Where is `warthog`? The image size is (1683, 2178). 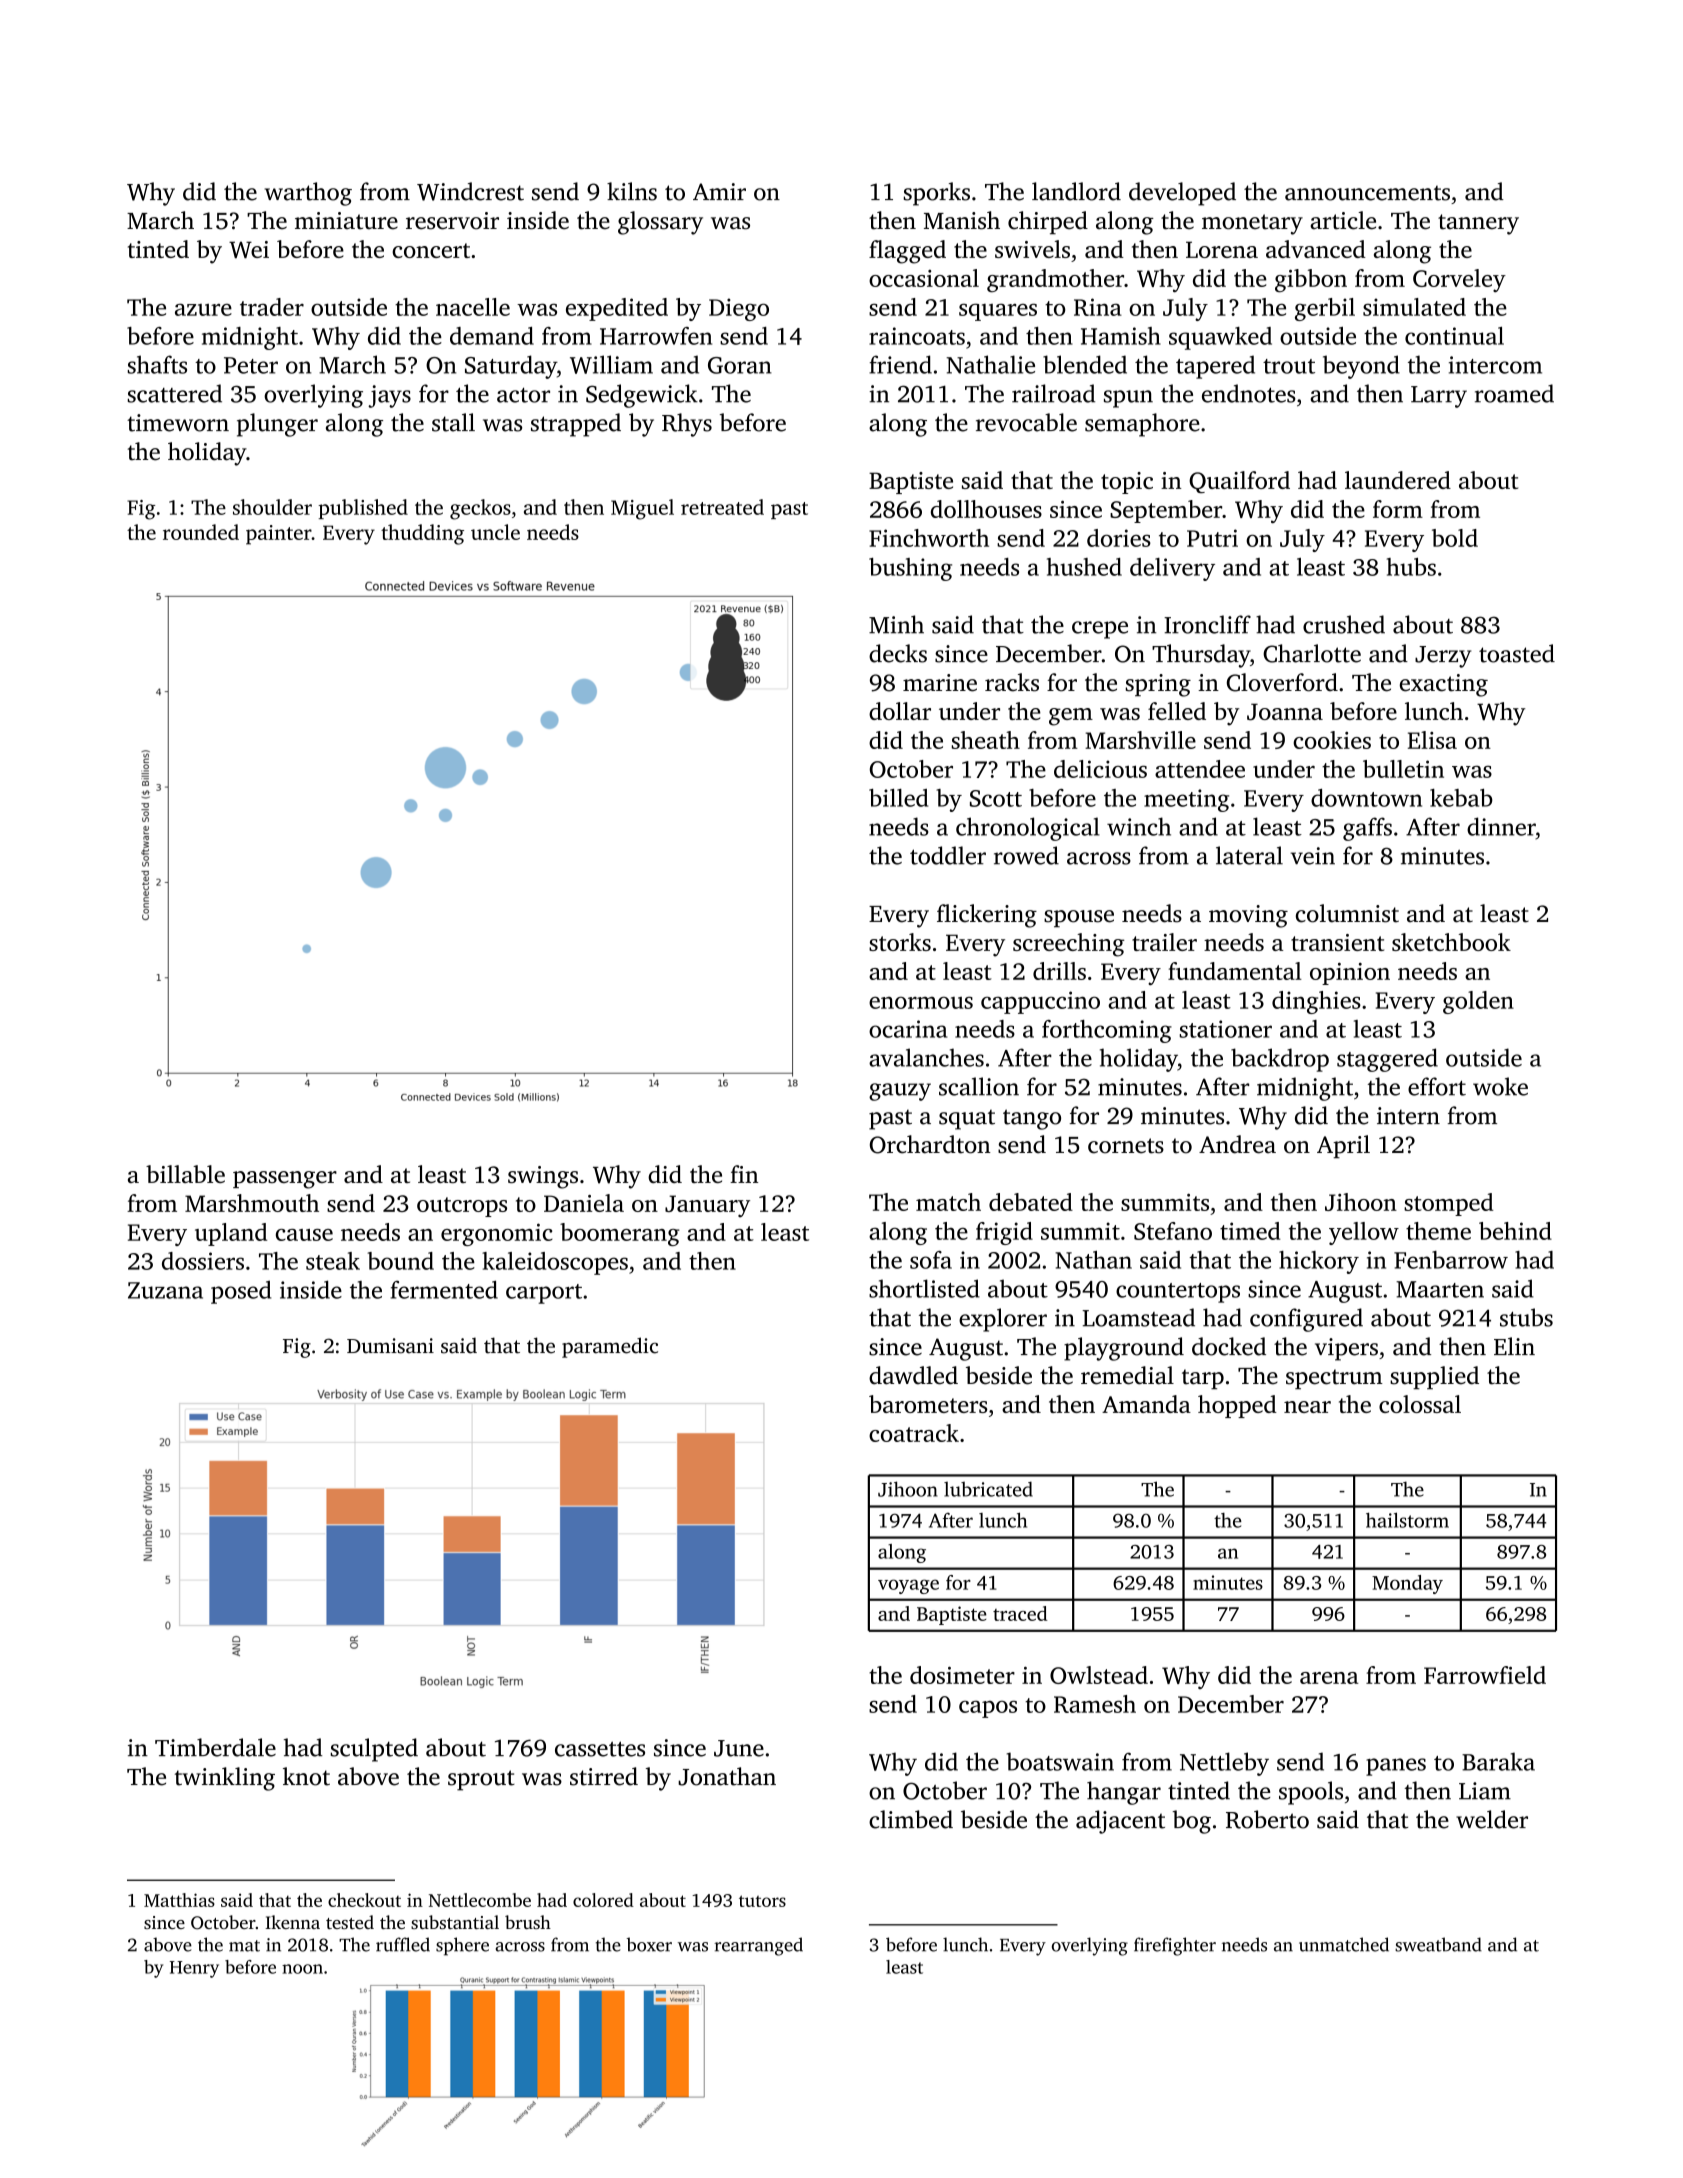 warthog is located at coordinates (308, 194).
